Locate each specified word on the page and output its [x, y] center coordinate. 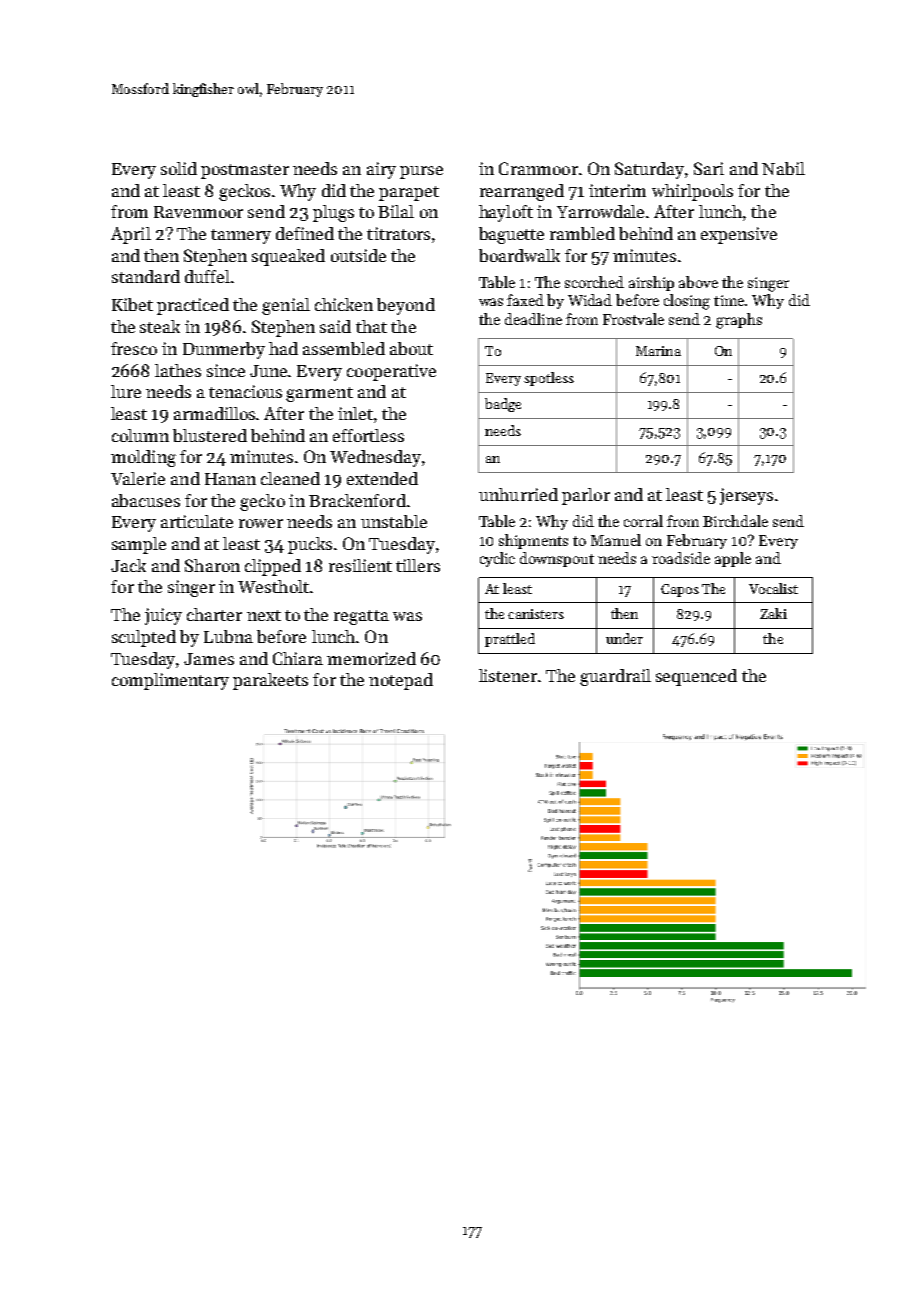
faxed [525, 300]
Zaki [773, 613]
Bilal [396, 211]
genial [286, 306]
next [264, 615]
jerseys [746, 496]
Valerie [138, 478]
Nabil [783, 168]
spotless [549, 379]
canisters [536, 614]
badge [503, 405]
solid [179, 168]
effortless [368, 435]
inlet [355, 413]
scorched [594, 282]
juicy [163, 616]
